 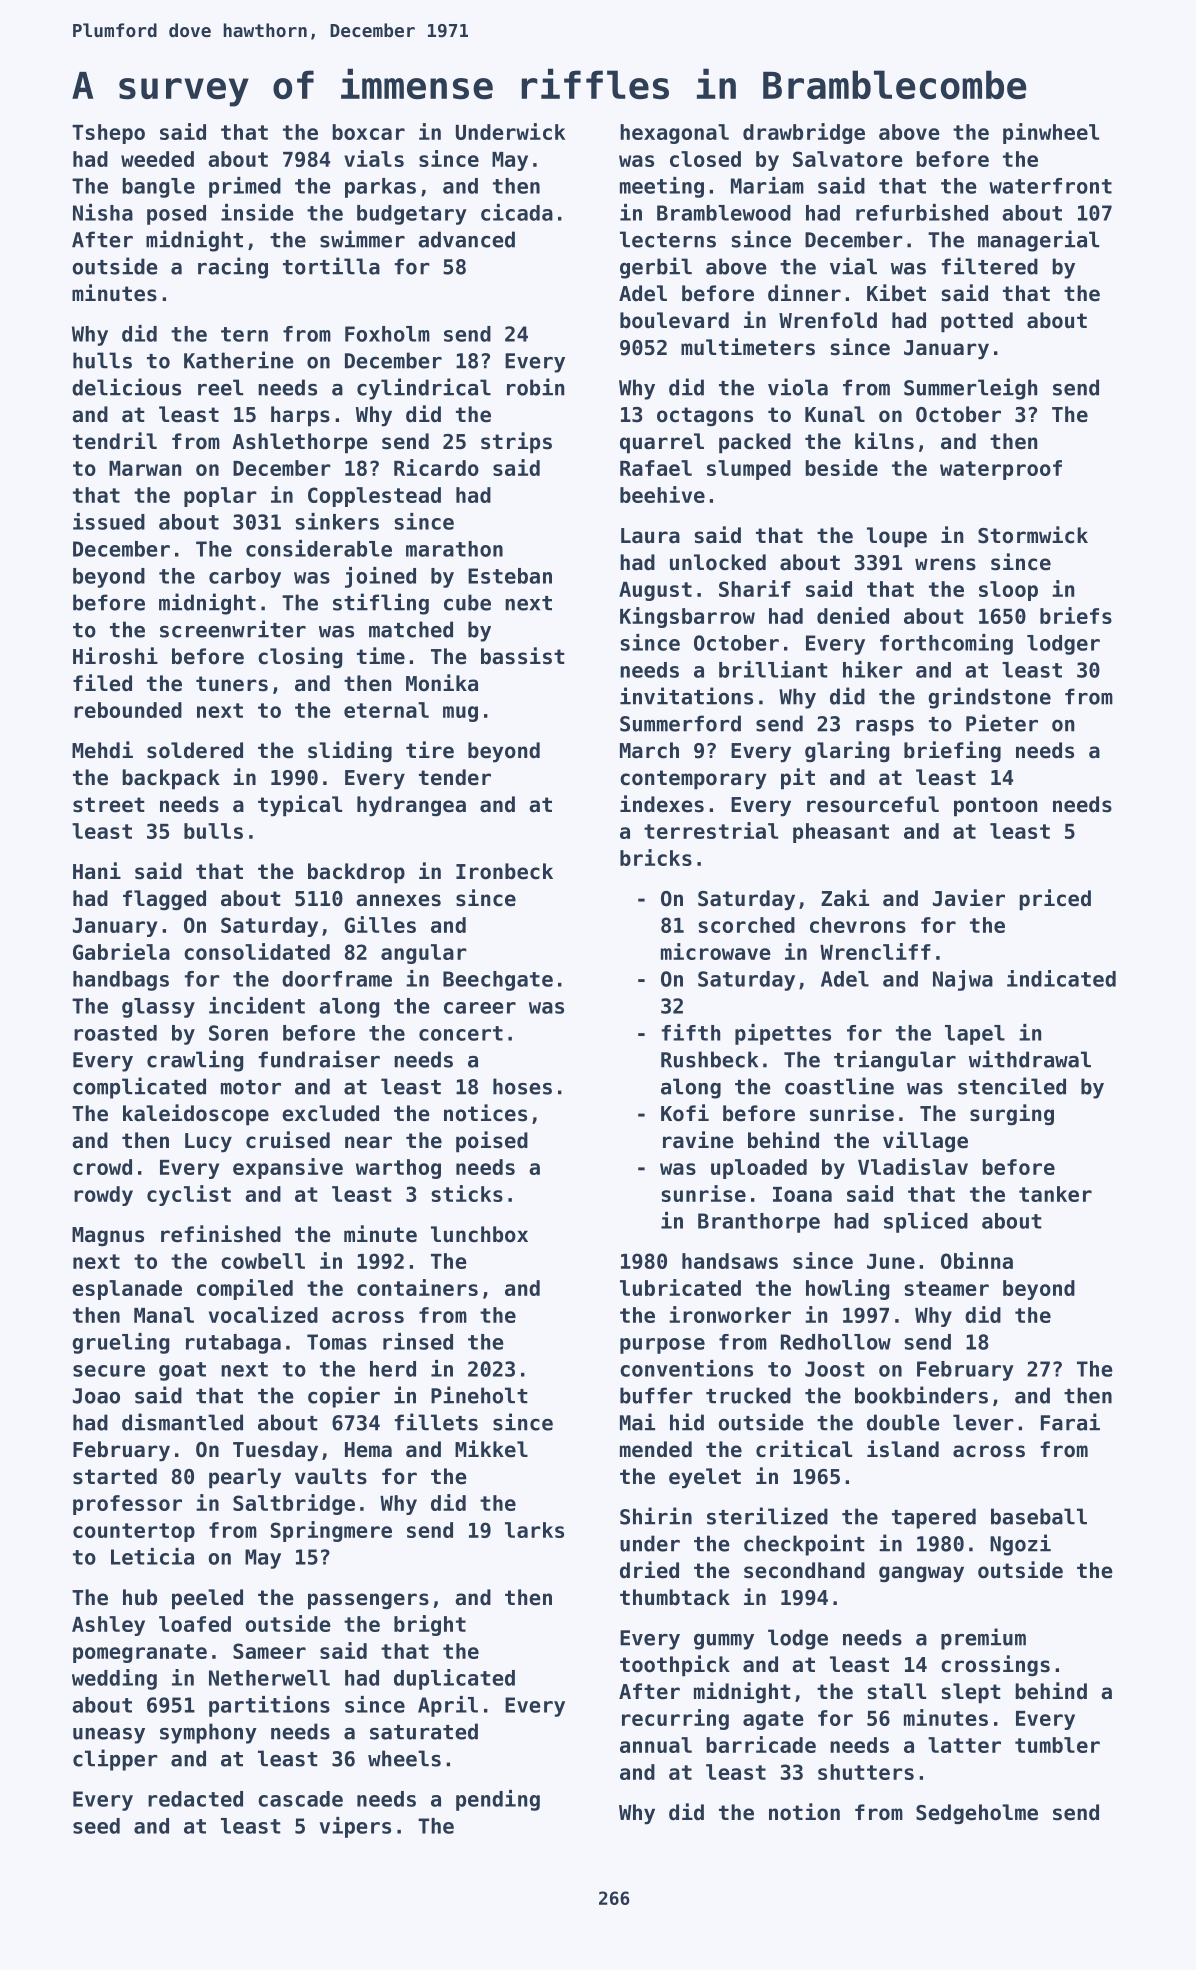 I want to click on cyclist, so click(x=189, y=1195).
